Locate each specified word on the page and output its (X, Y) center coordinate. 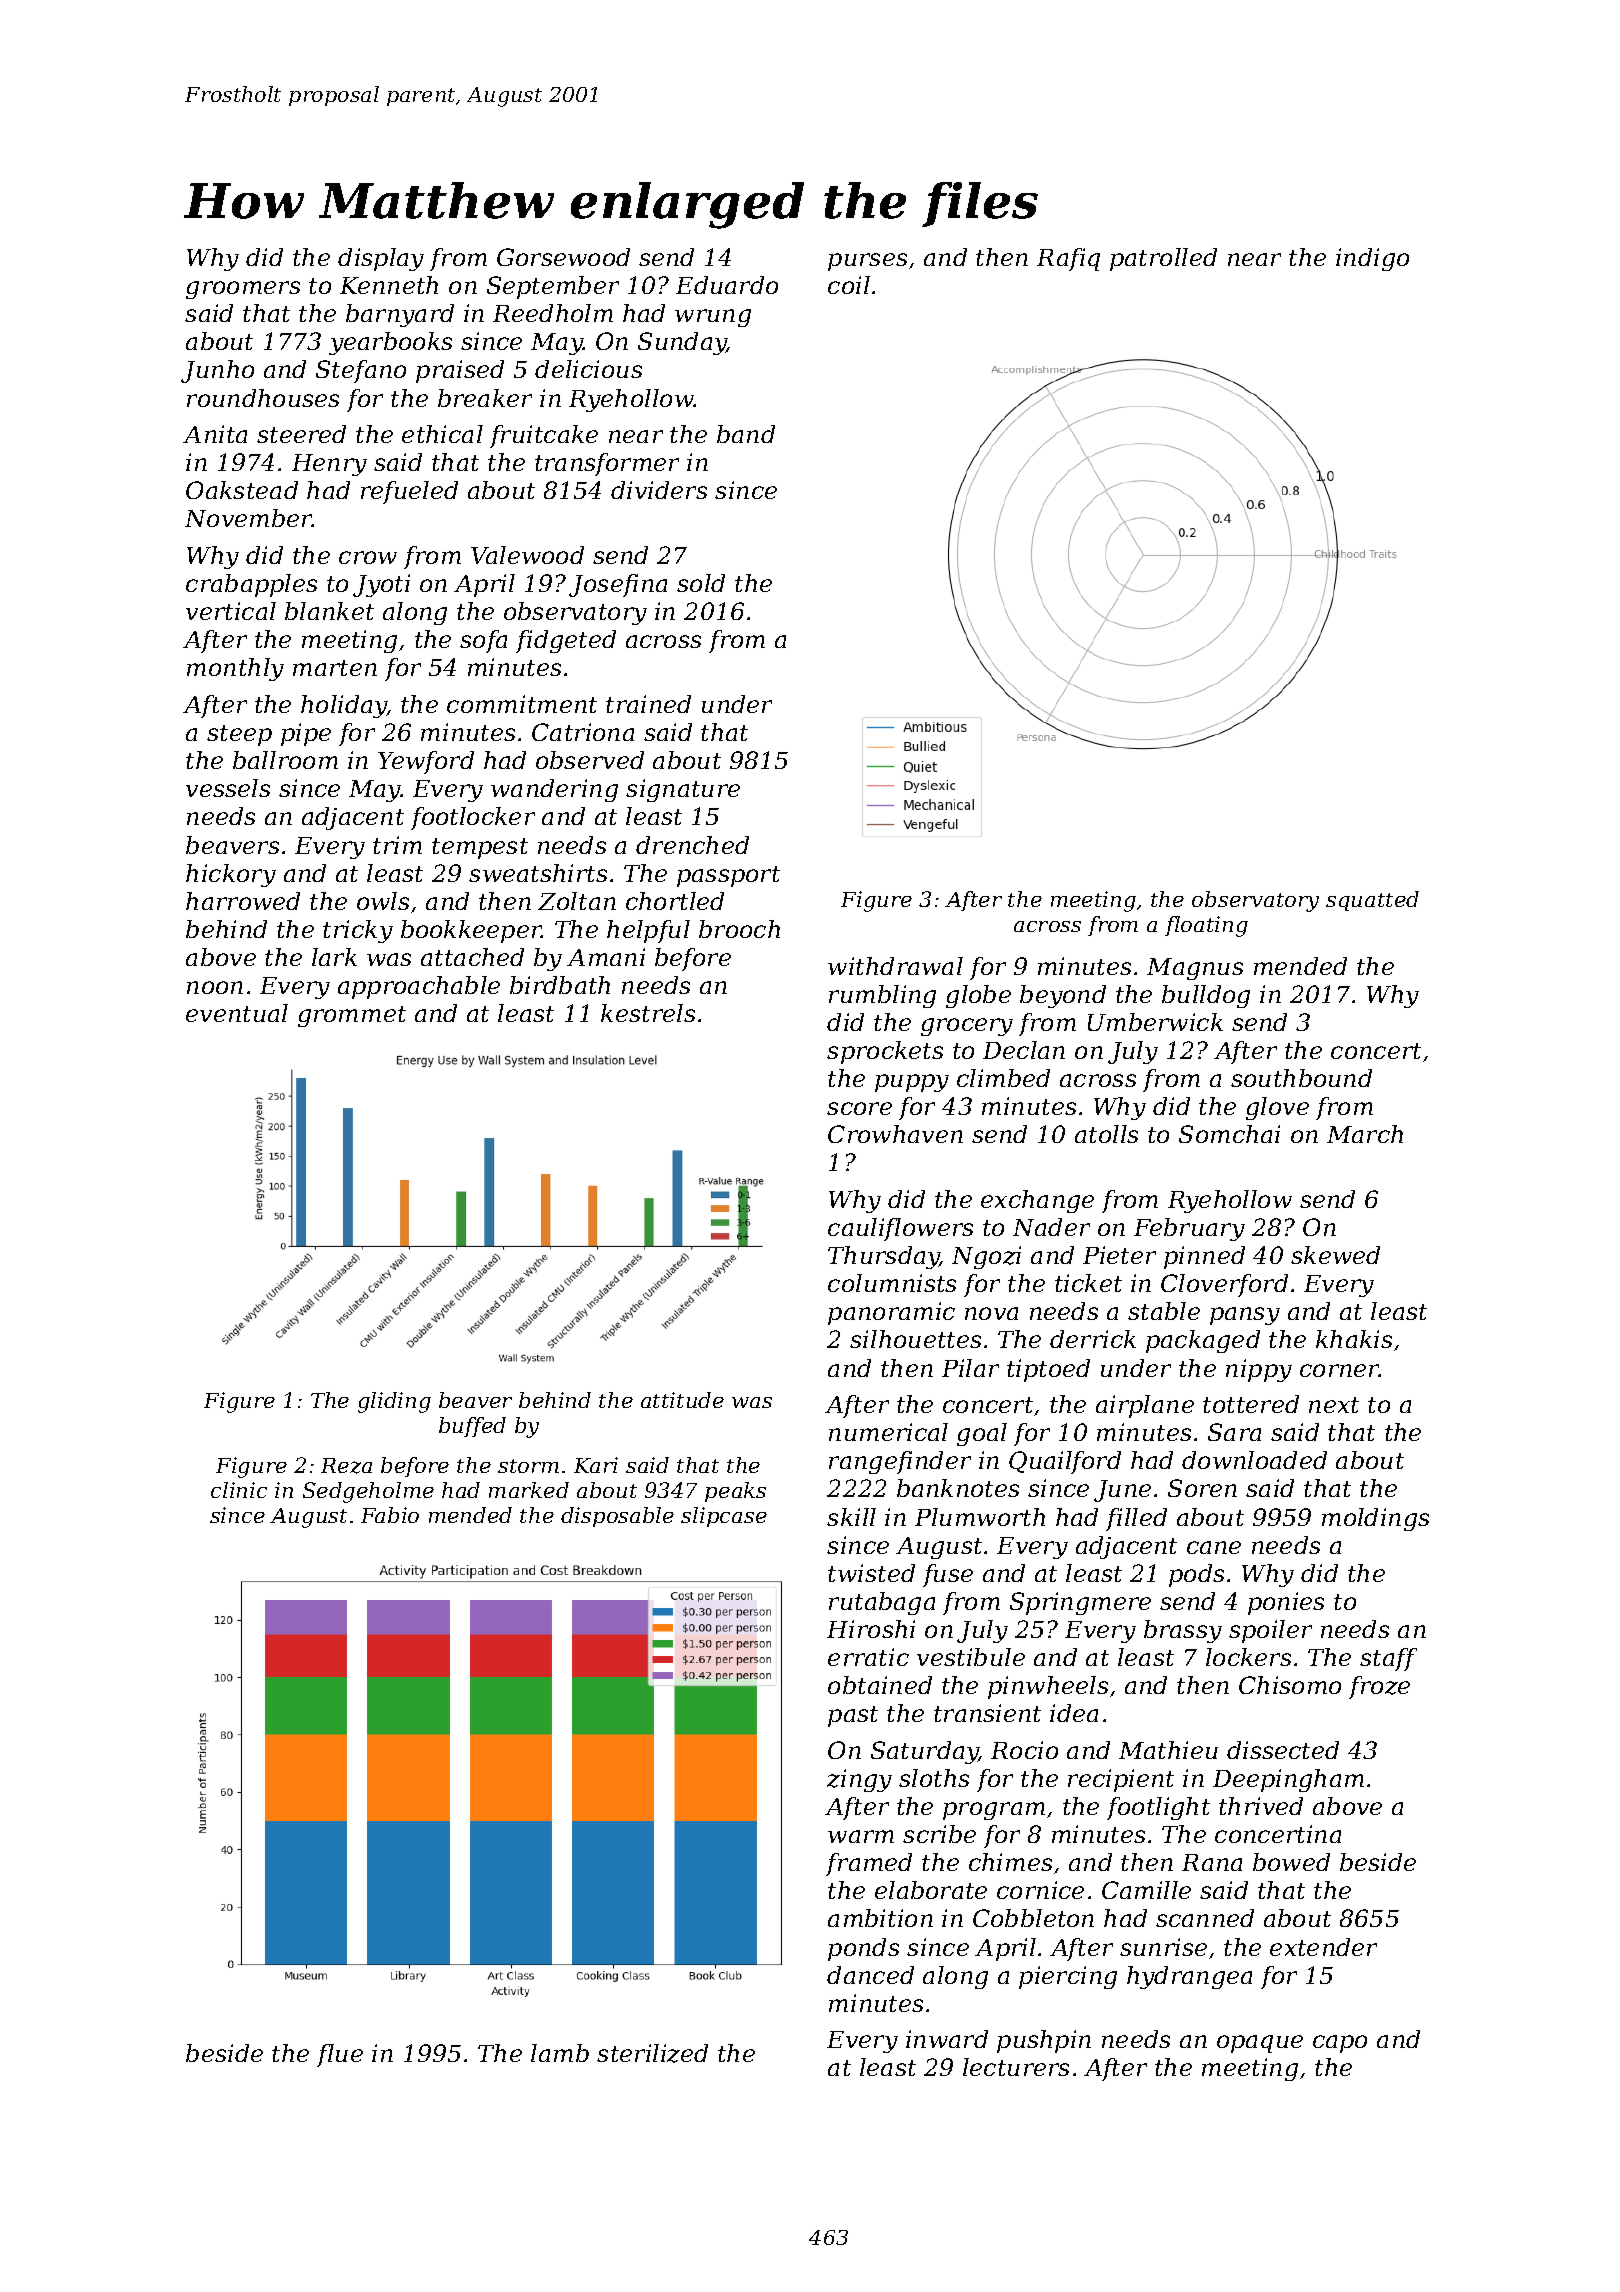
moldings (1375, 1519)
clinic (239, 1490)
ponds (863, 1949)
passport (728, 876)
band (746, 434)
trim (397, 845)
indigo (1372, 259)
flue (340, 2055)
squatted (1372, 901)
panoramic (891, 1313)
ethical (442, 434)
